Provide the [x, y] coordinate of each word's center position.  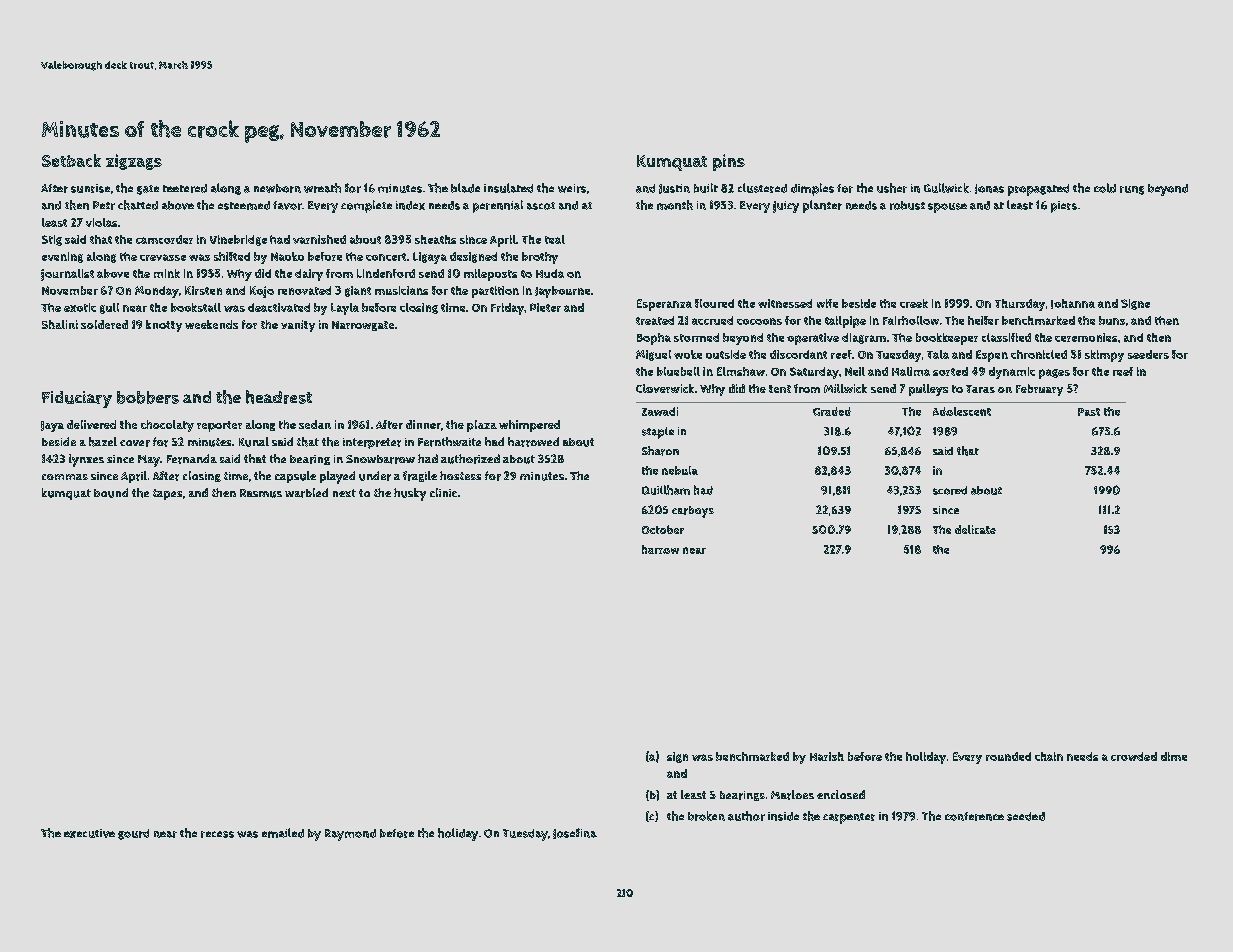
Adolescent [962, 411]
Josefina [575, 833]
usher [892, 188]
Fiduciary [77, 399]
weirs [572, 188]
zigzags [134, 162]
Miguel [653, 355]
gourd [133, 834]
